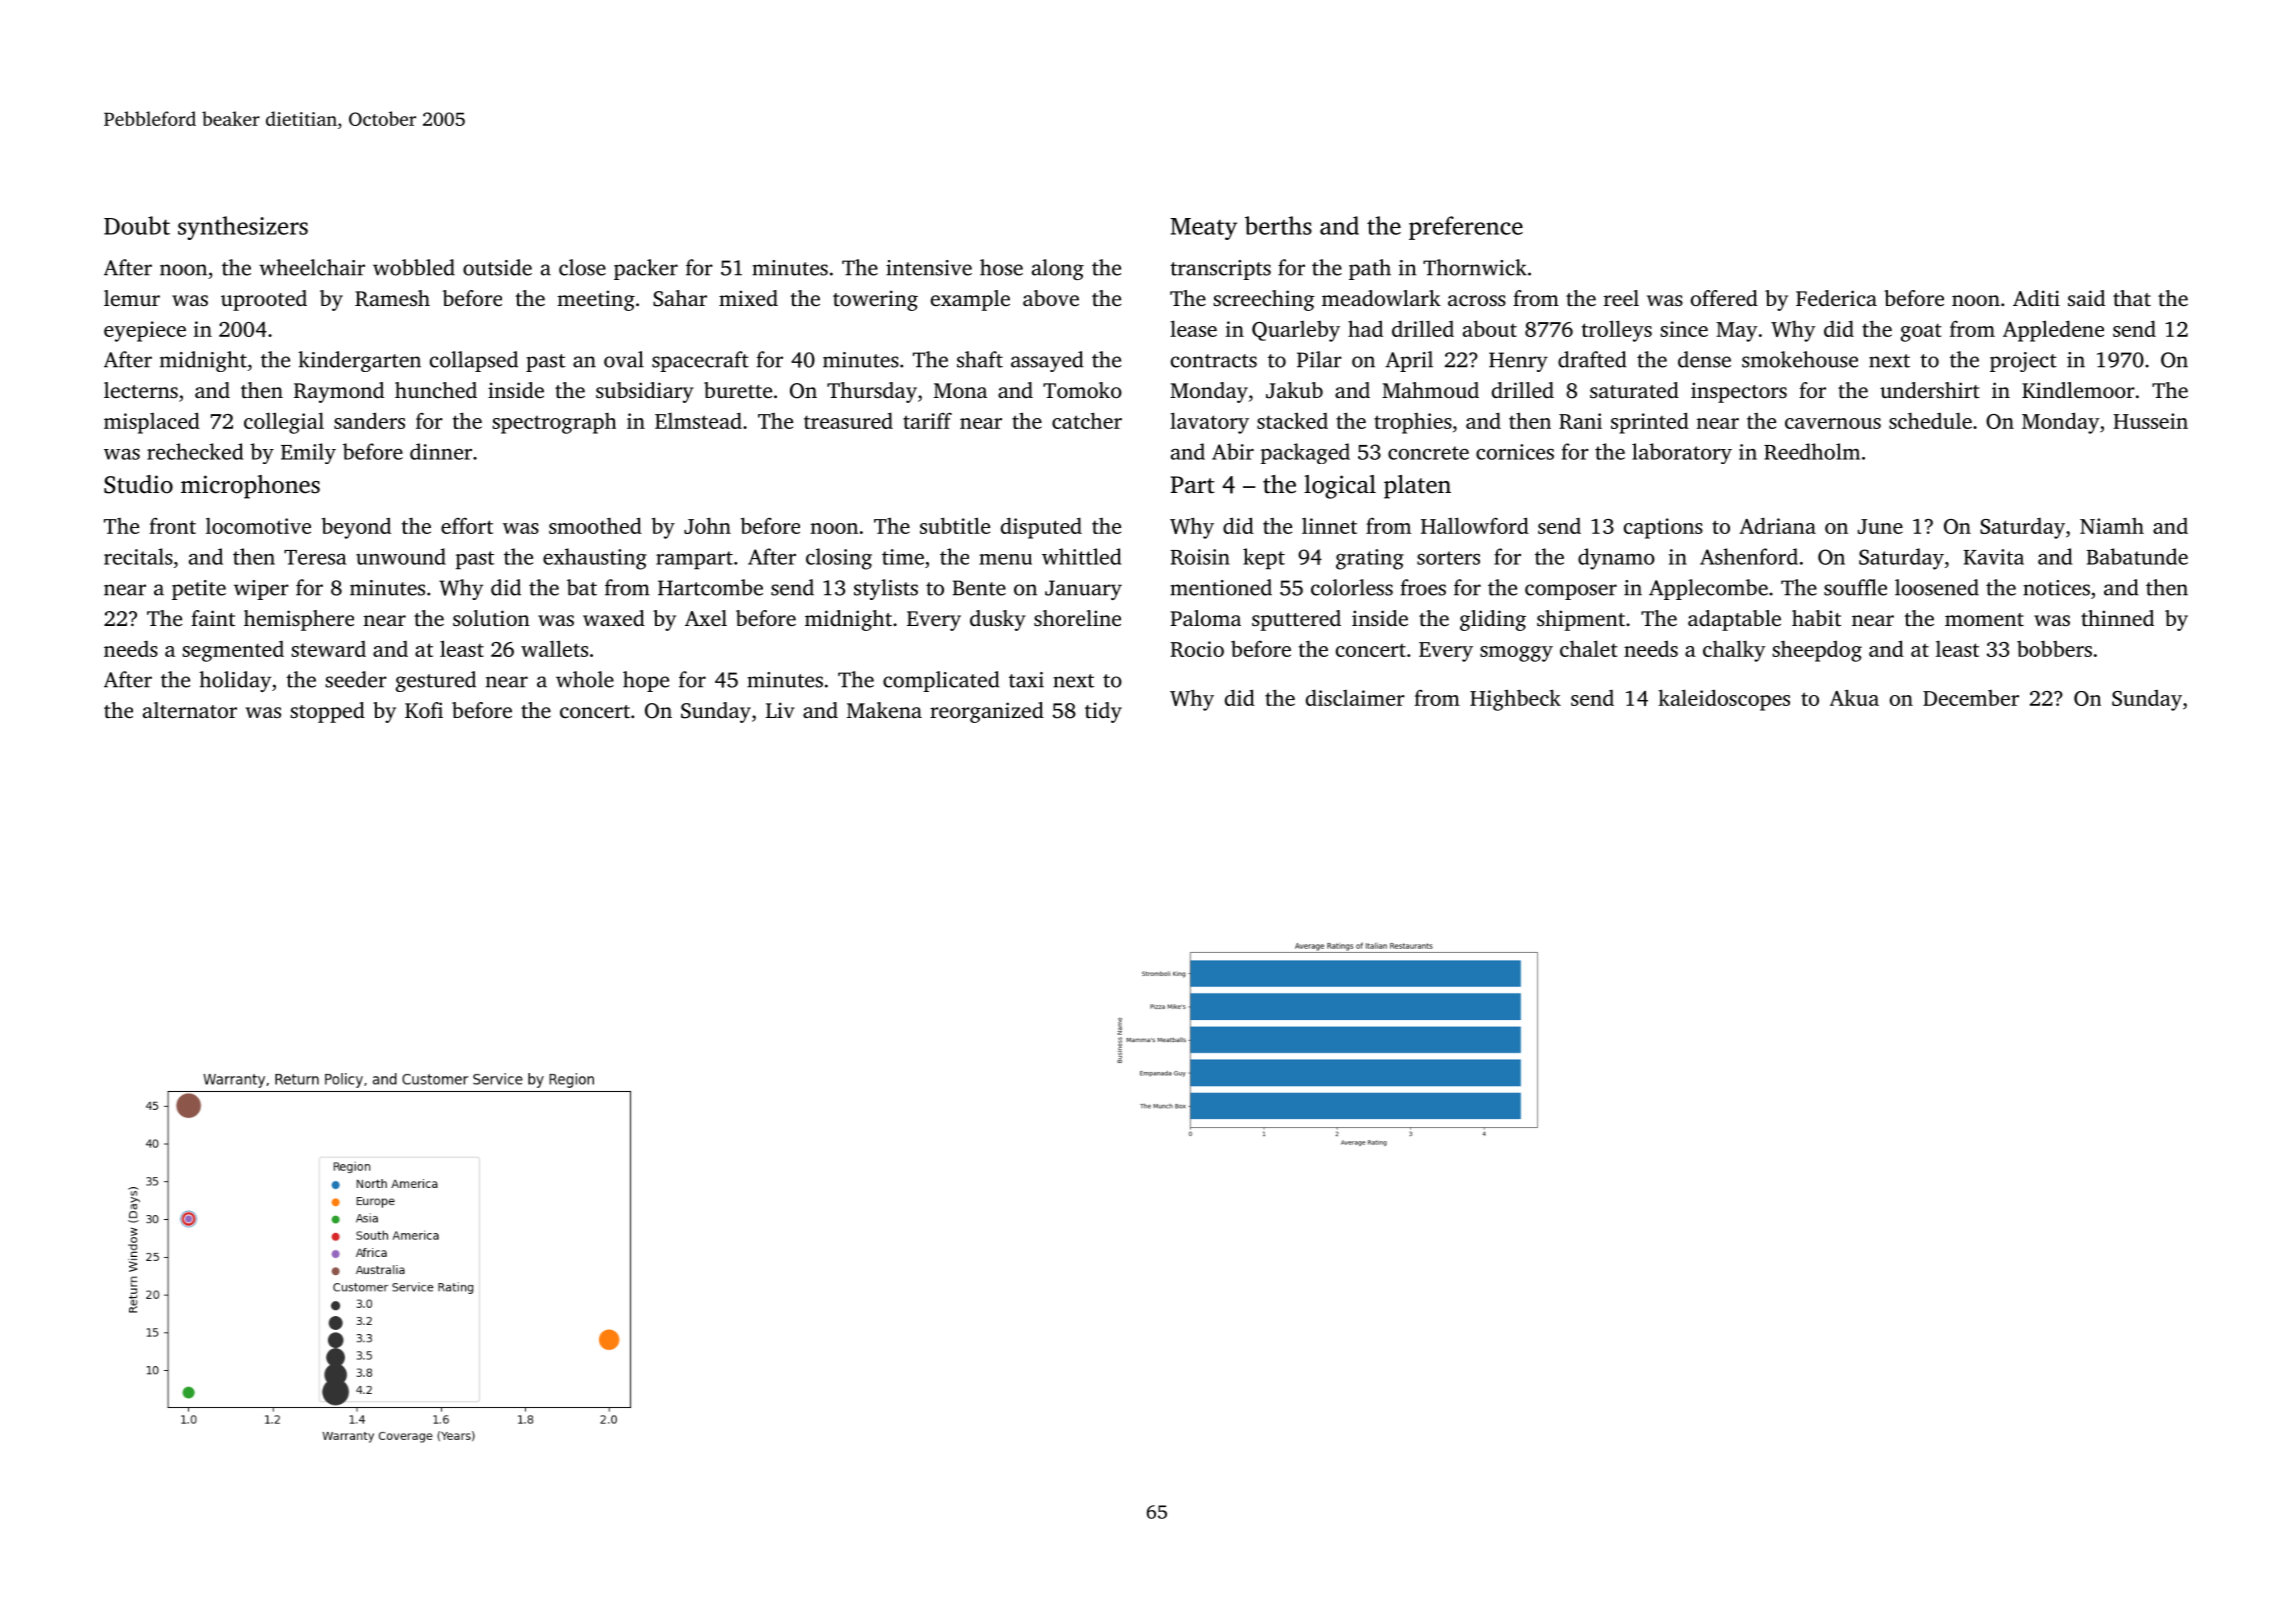  I want to click on Reedholm, so click(1812, 451).
